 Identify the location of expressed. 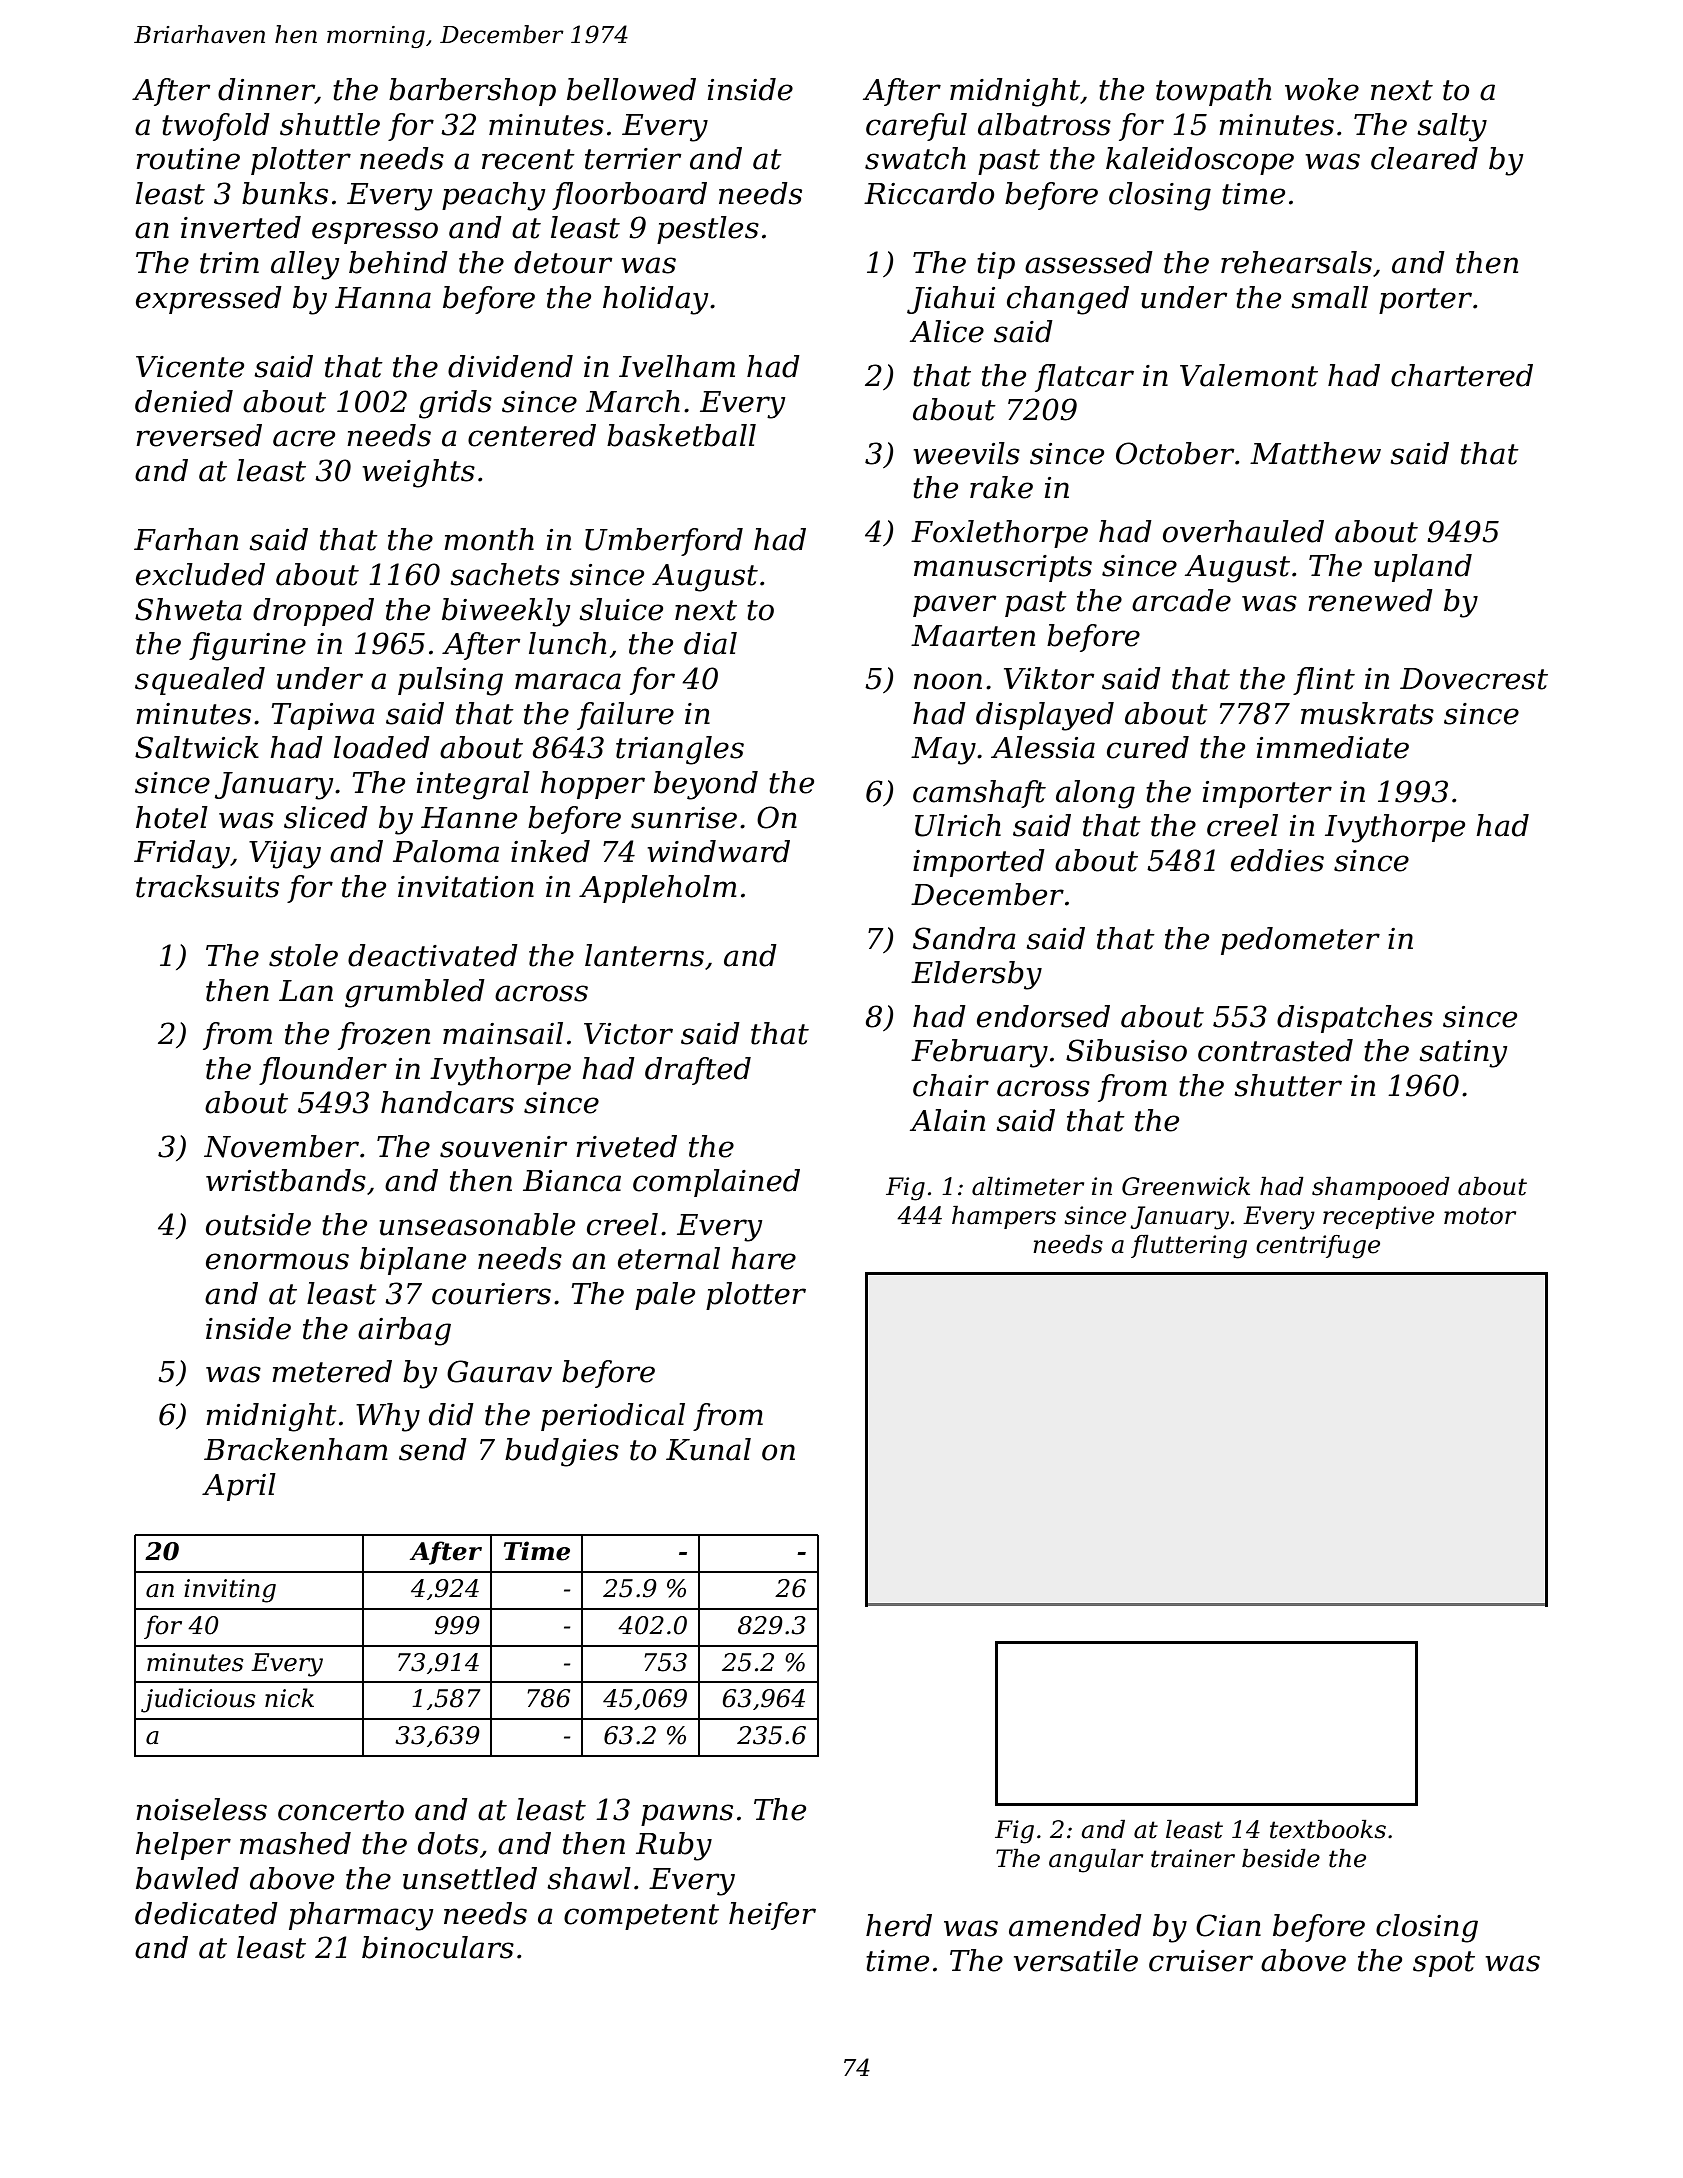
(209, 300).
